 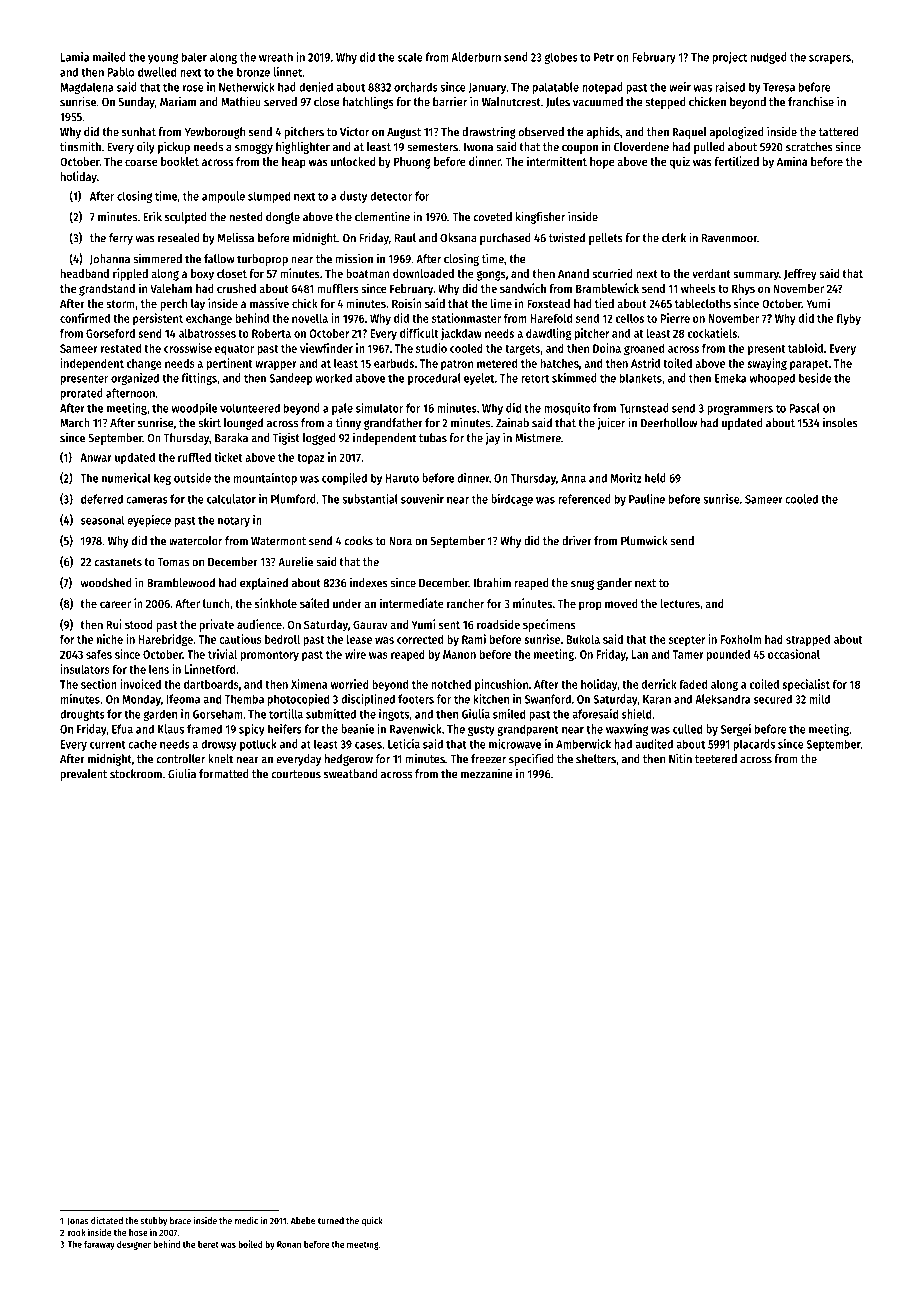 What do you see at coordinates (199, 379) in the document?
I see `fittings` at bounding box center [199, 379].
